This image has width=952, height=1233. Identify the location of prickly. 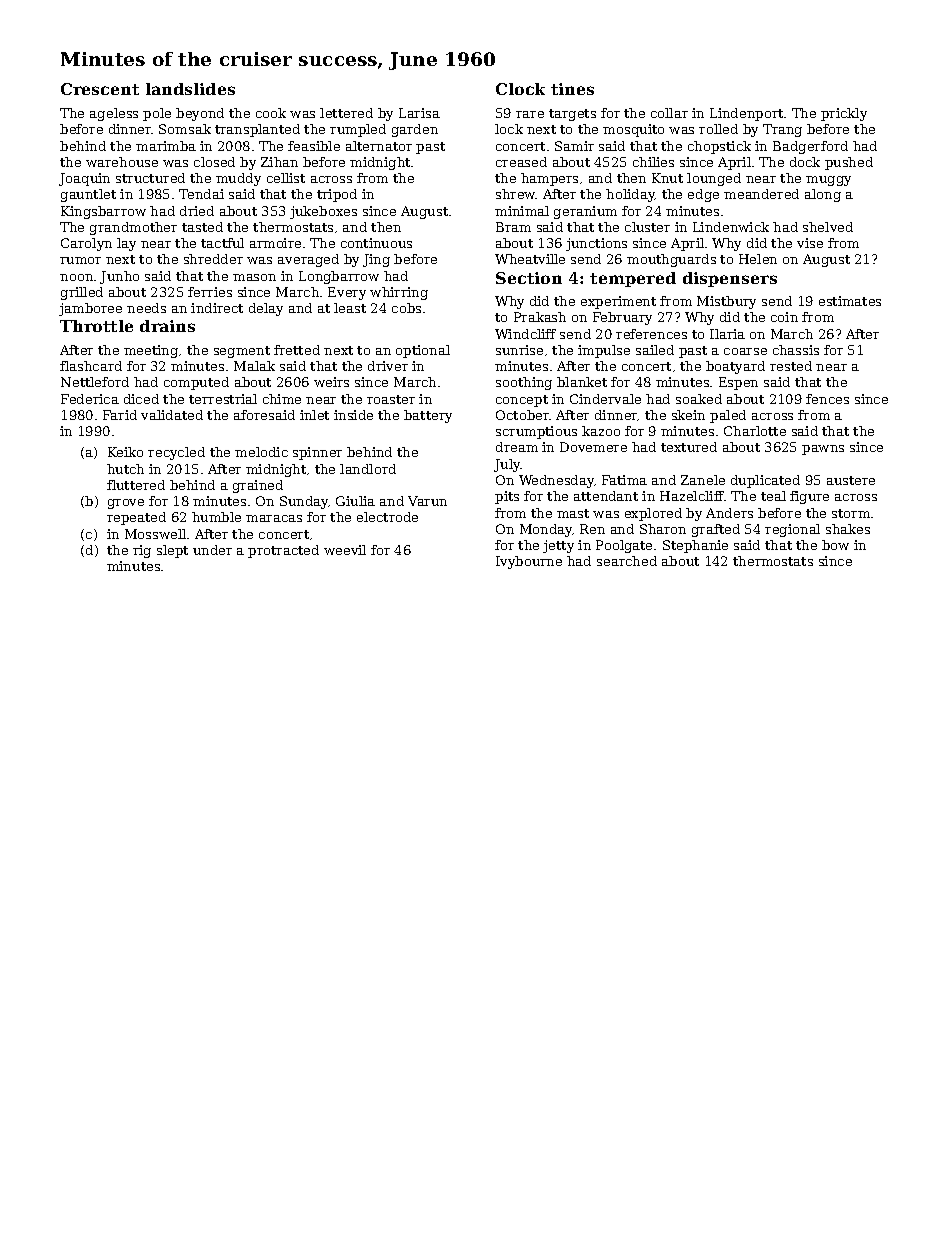
(844, 114).
